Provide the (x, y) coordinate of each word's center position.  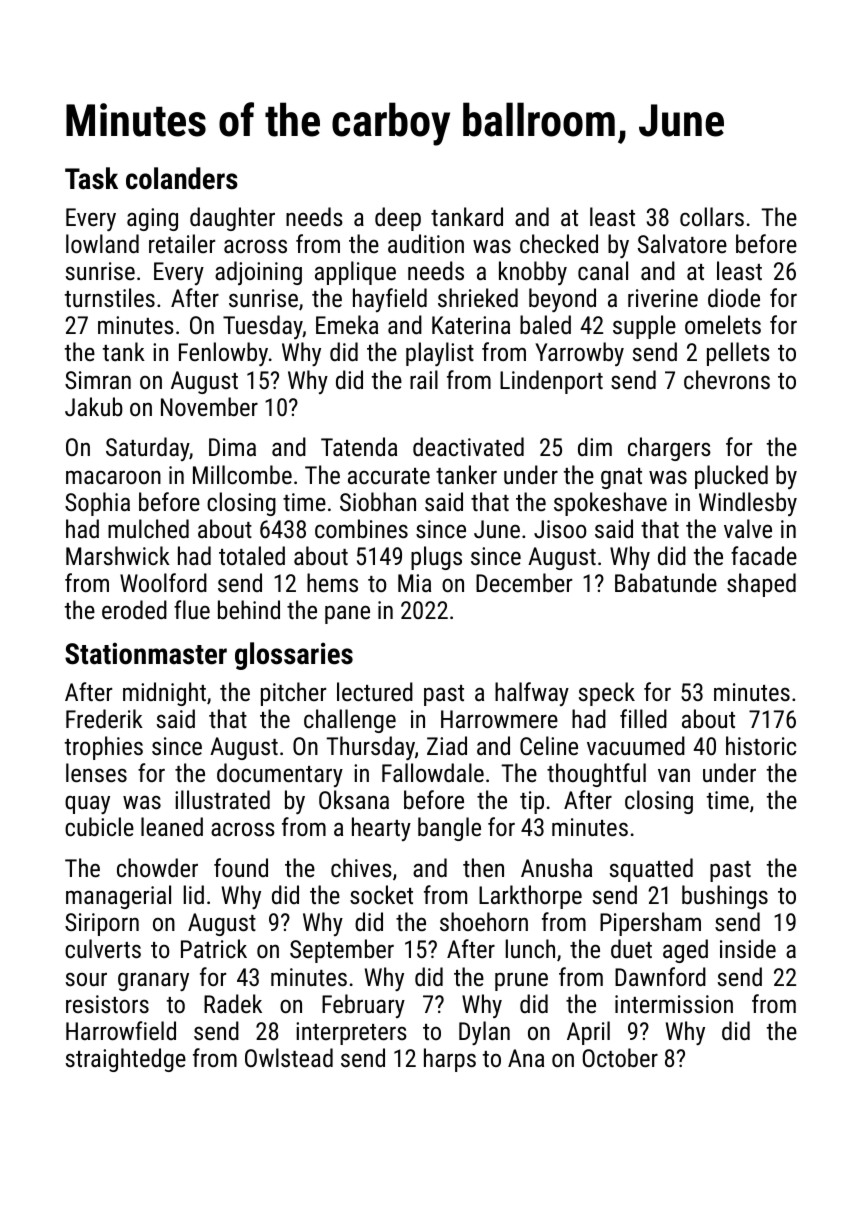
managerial (118, 897)
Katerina (471, 325)
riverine (663, 298)
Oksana (354, 799)
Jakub (94, 406)
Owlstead (289, 1057)
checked (559, 243)
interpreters (351, 1033)
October (620, 1057)
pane (347, 614)
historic (761, 745)
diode (734, 297)
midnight (164, 694)
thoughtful (596, 775)
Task (91, 178)
